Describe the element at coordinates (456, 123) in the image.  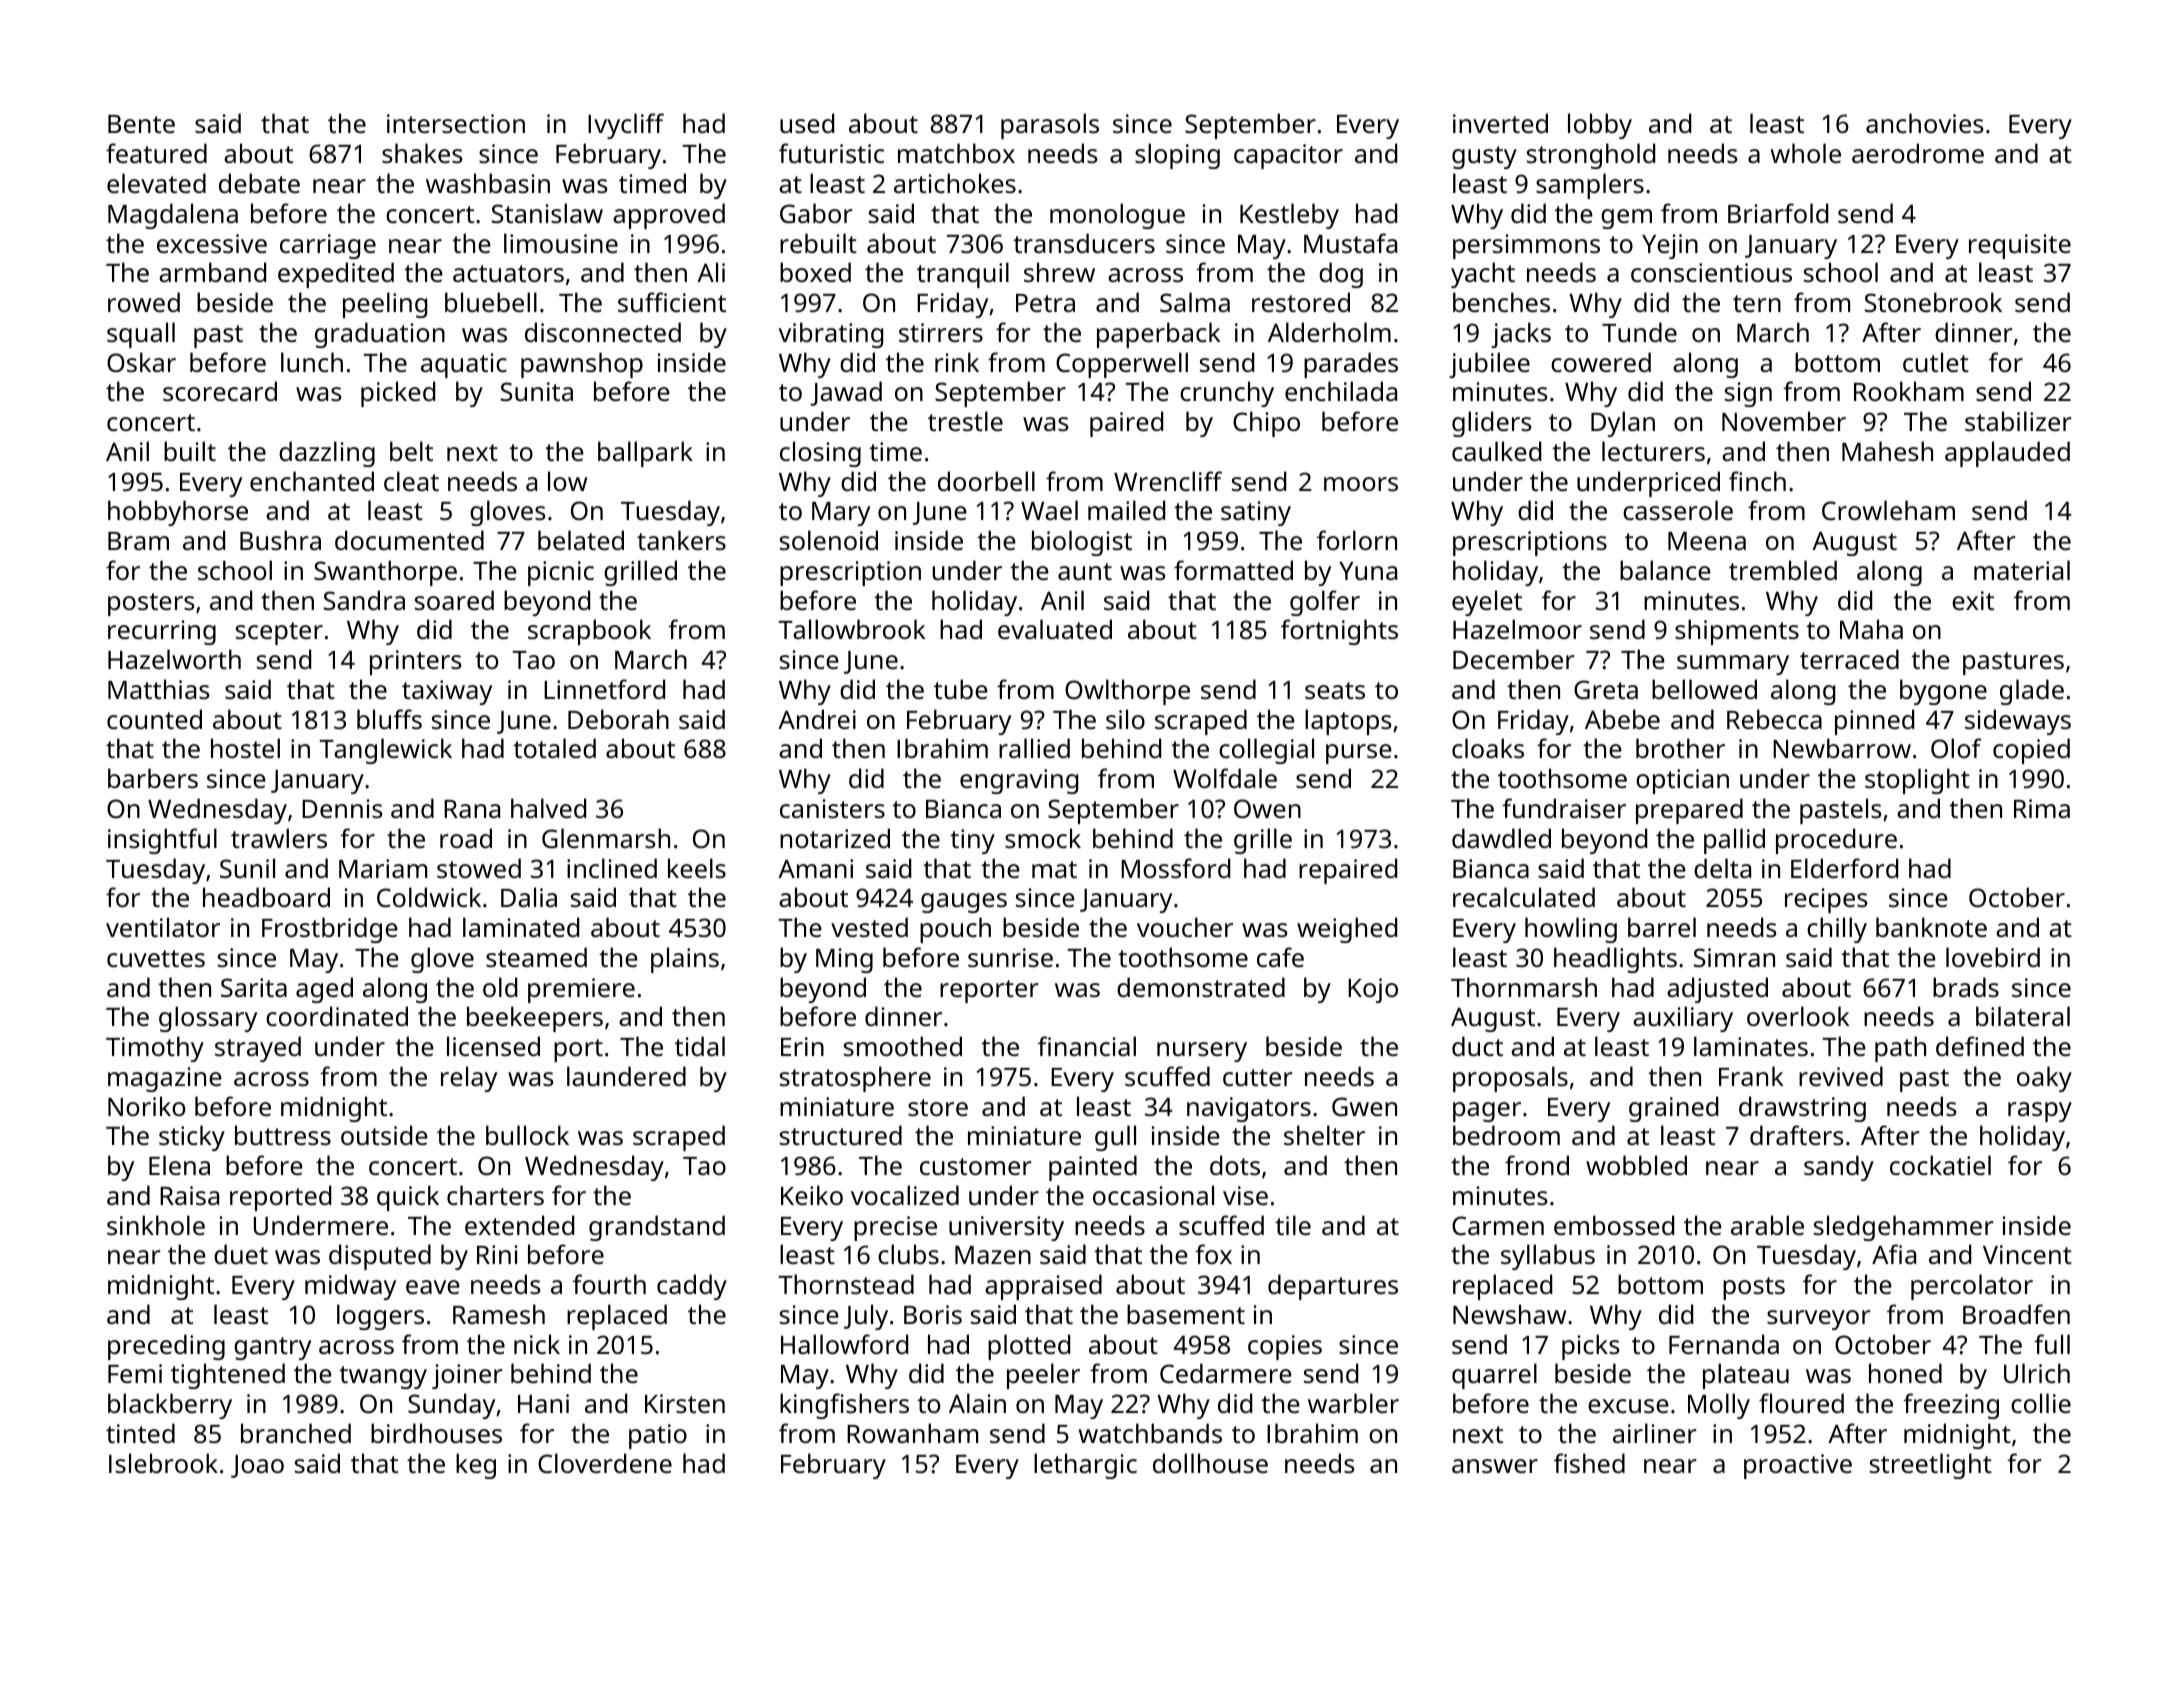
I see `intersection` at that location.
